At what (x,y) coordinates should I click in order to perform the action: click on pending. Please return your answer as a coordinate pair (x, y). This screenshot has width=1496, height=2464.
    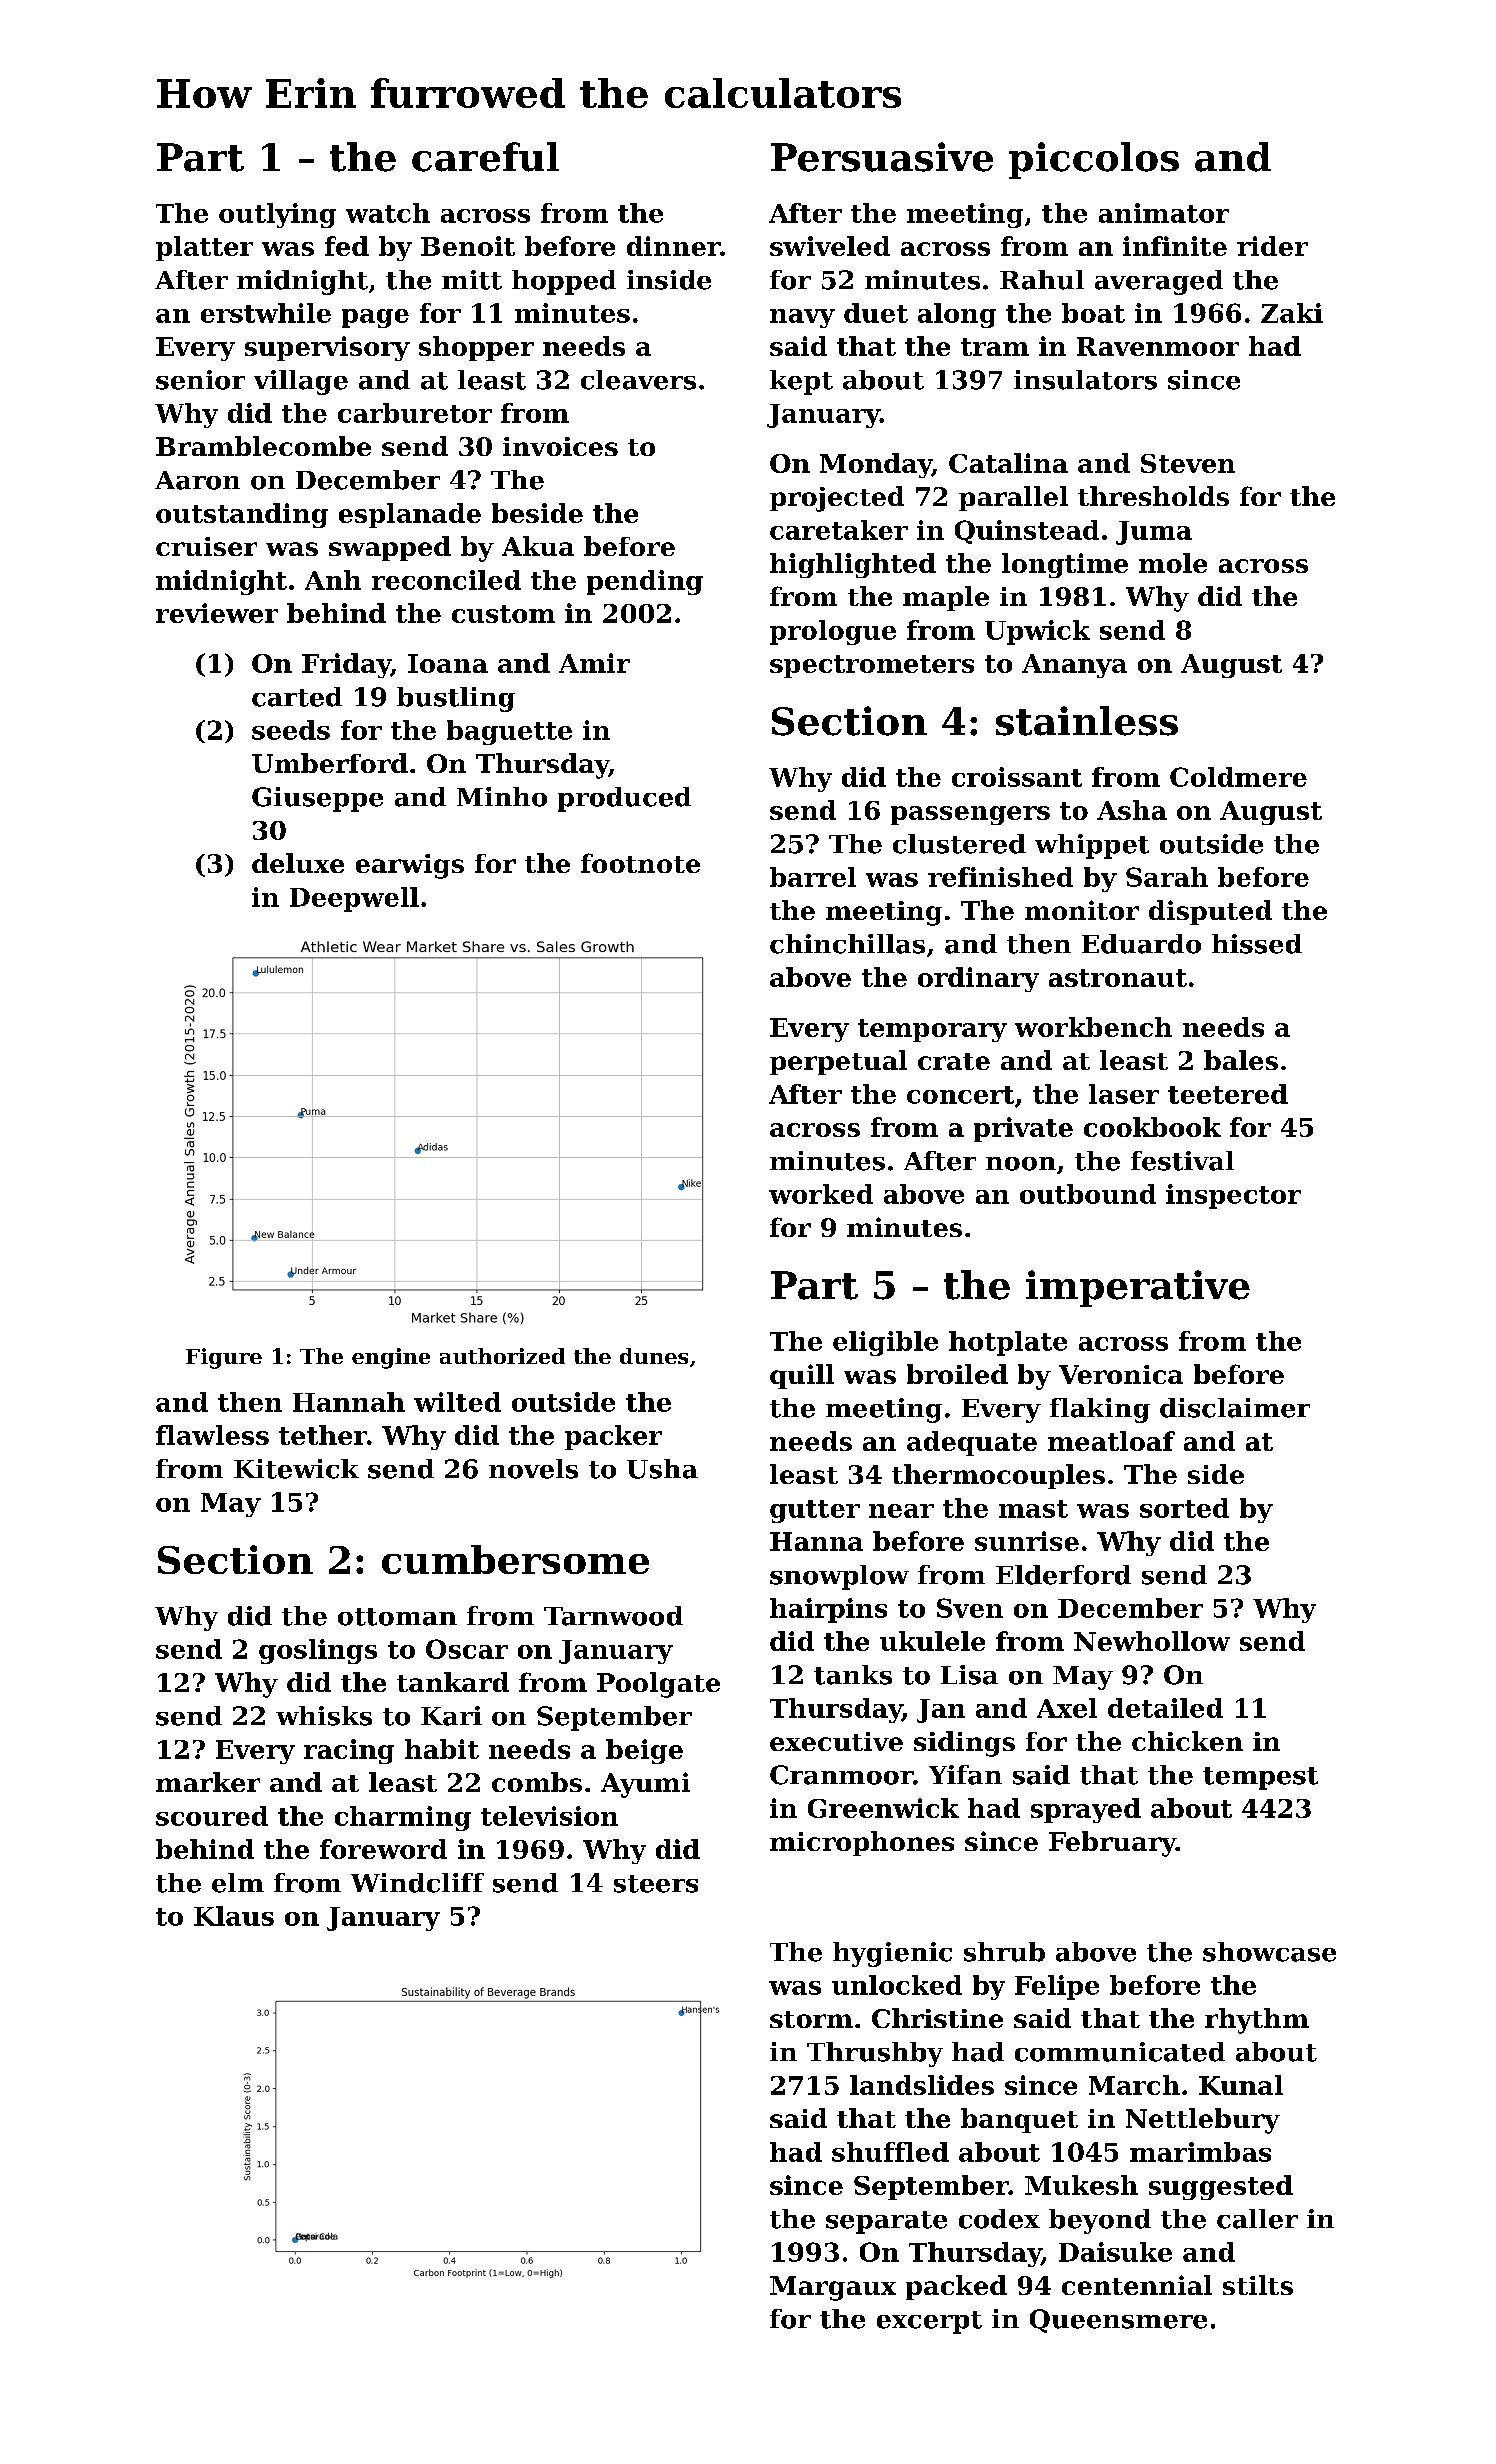
    Looking at the image, I should click on (645, 582).
